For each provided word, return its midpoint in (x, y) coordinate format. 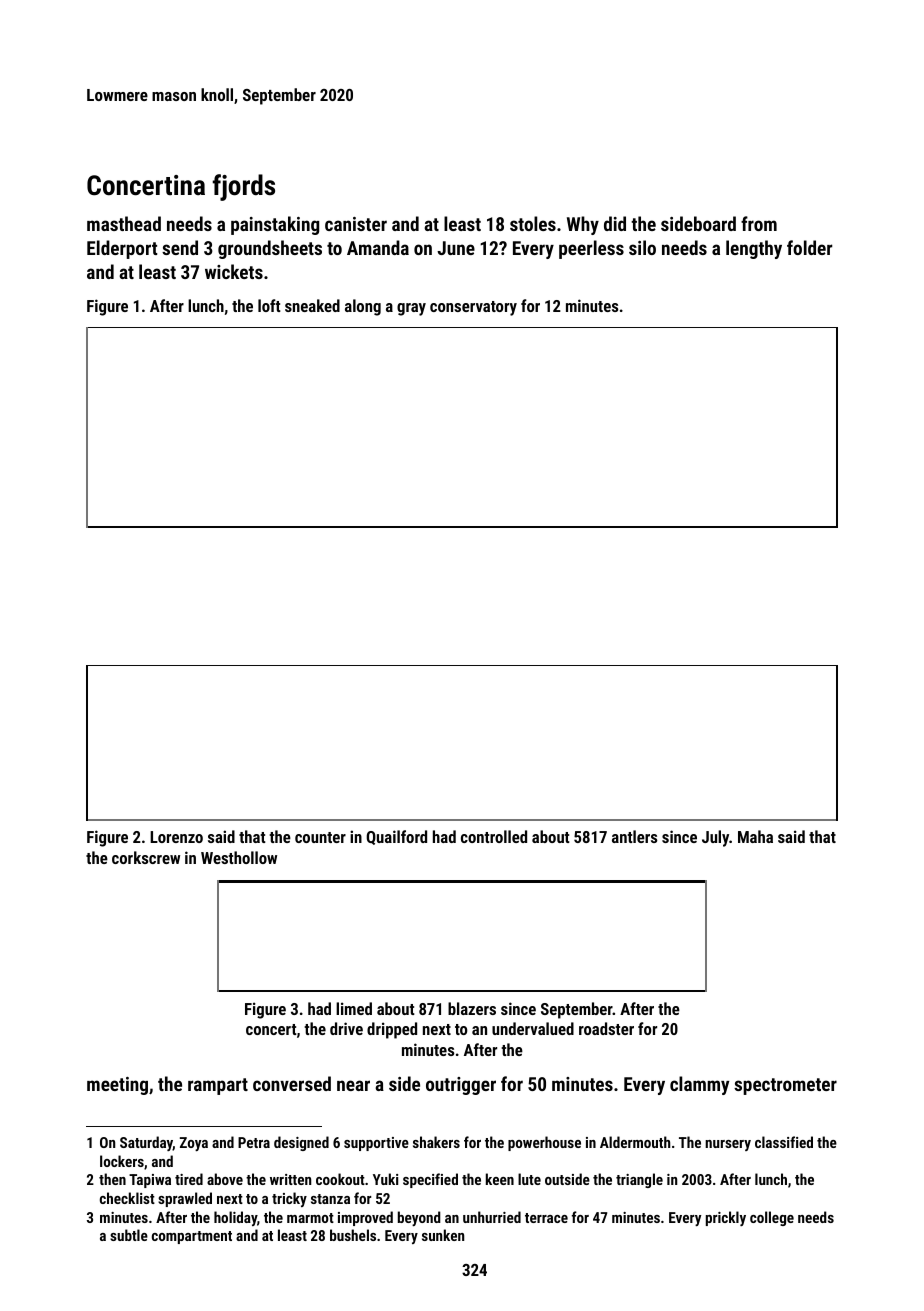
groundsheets (270, 249)
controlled (494, 836)
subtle (129, 1235)
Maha (755, 836)
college (772, 1218)
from (759, 223)
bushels (353, 1235)
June (456, 248)
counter (320, 837)
